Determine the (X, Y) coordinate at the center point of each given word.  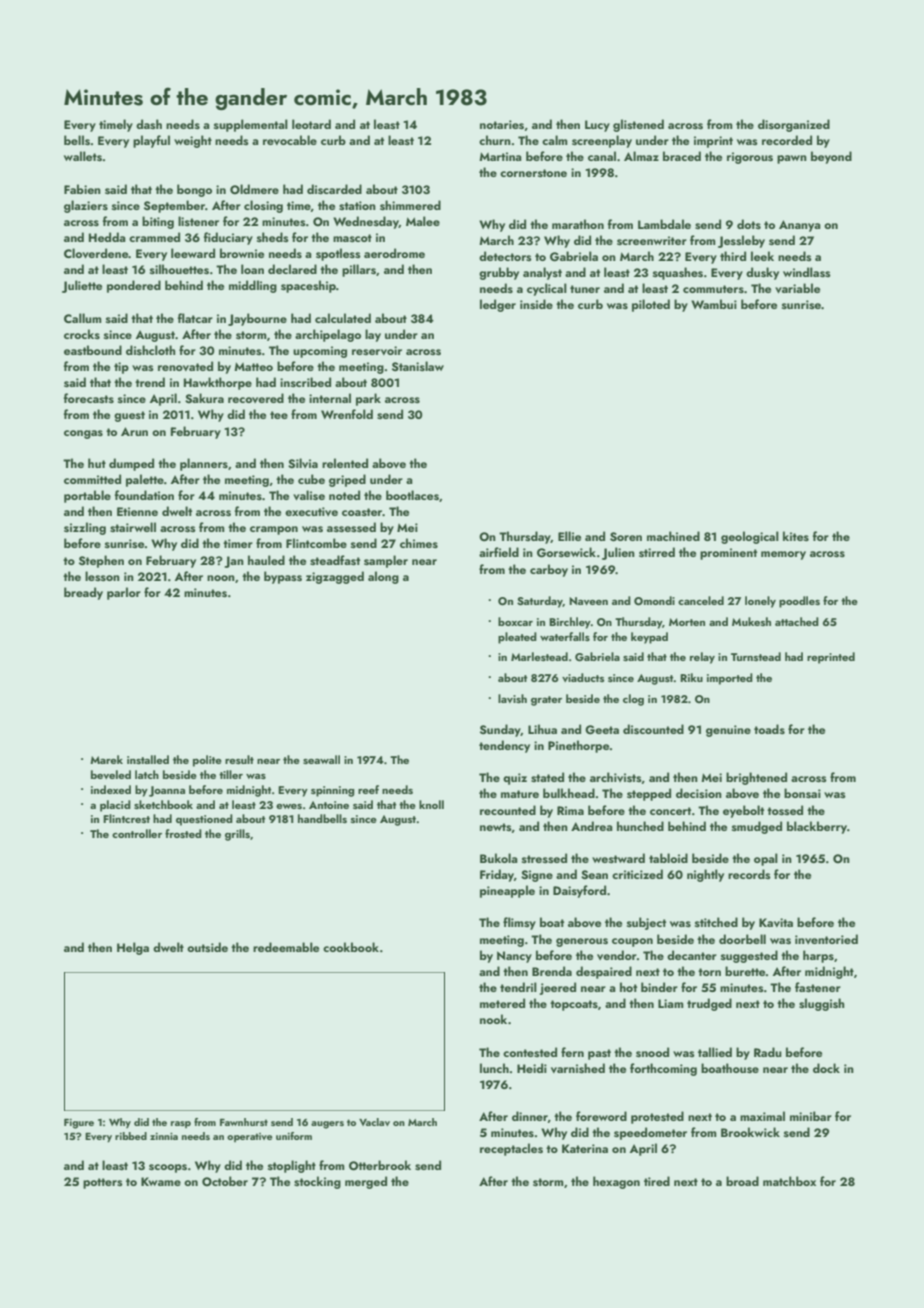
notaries (502, 124)
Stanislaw (418, 366)
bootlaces (412, 495)
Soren (626, 537)
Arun (134, 431)
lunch (494, 1068)
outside (207, 947)
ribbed (131, 1136)
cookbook (351, 947)
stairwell (133, 527)
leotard (311, 124)
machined (673, 536)
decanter (692, 955)
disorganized (794, 125)
